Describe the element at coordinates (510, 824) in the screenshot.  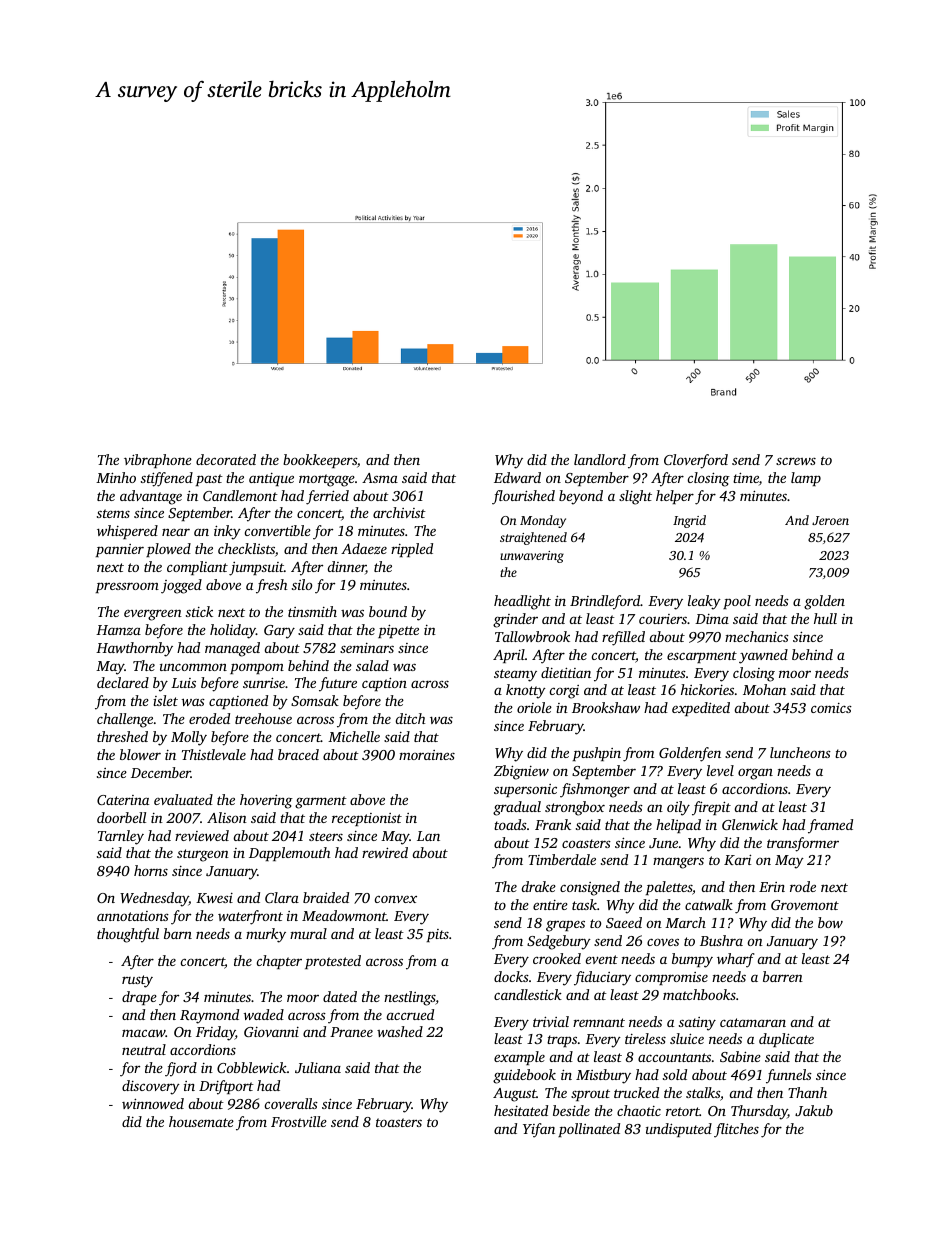
I see `toads` at that location.
